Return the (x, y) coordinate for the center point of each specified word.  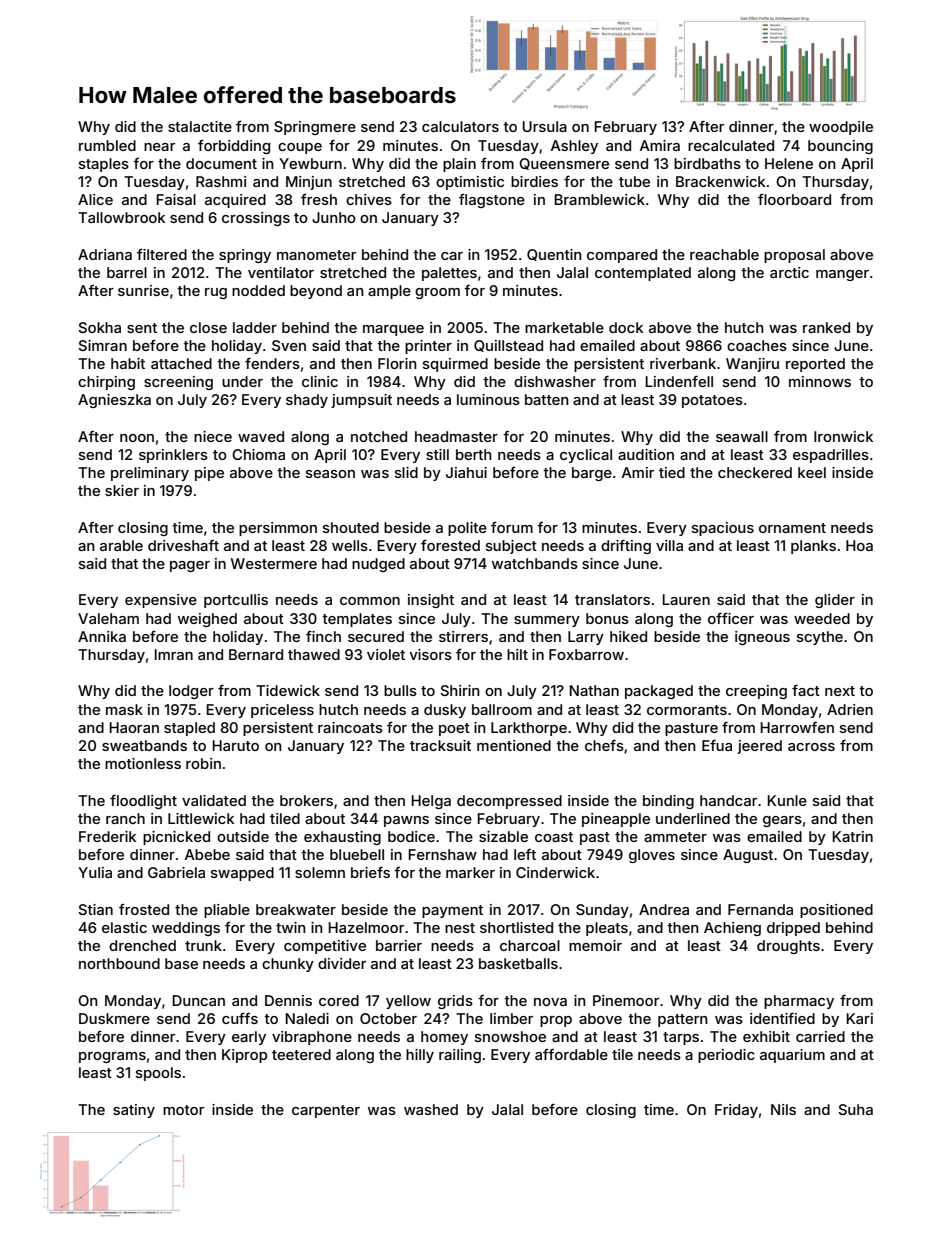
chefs (604, 745)
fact (806, 690)
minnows (820, 381)
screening (178, 383)
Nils (783, 1109)
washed (431, 1109)
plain (459, 165)
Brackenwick (720, 181)
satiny (134, 1111)
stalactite (200, 126)
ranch (125, 818)
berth (474, 454)
